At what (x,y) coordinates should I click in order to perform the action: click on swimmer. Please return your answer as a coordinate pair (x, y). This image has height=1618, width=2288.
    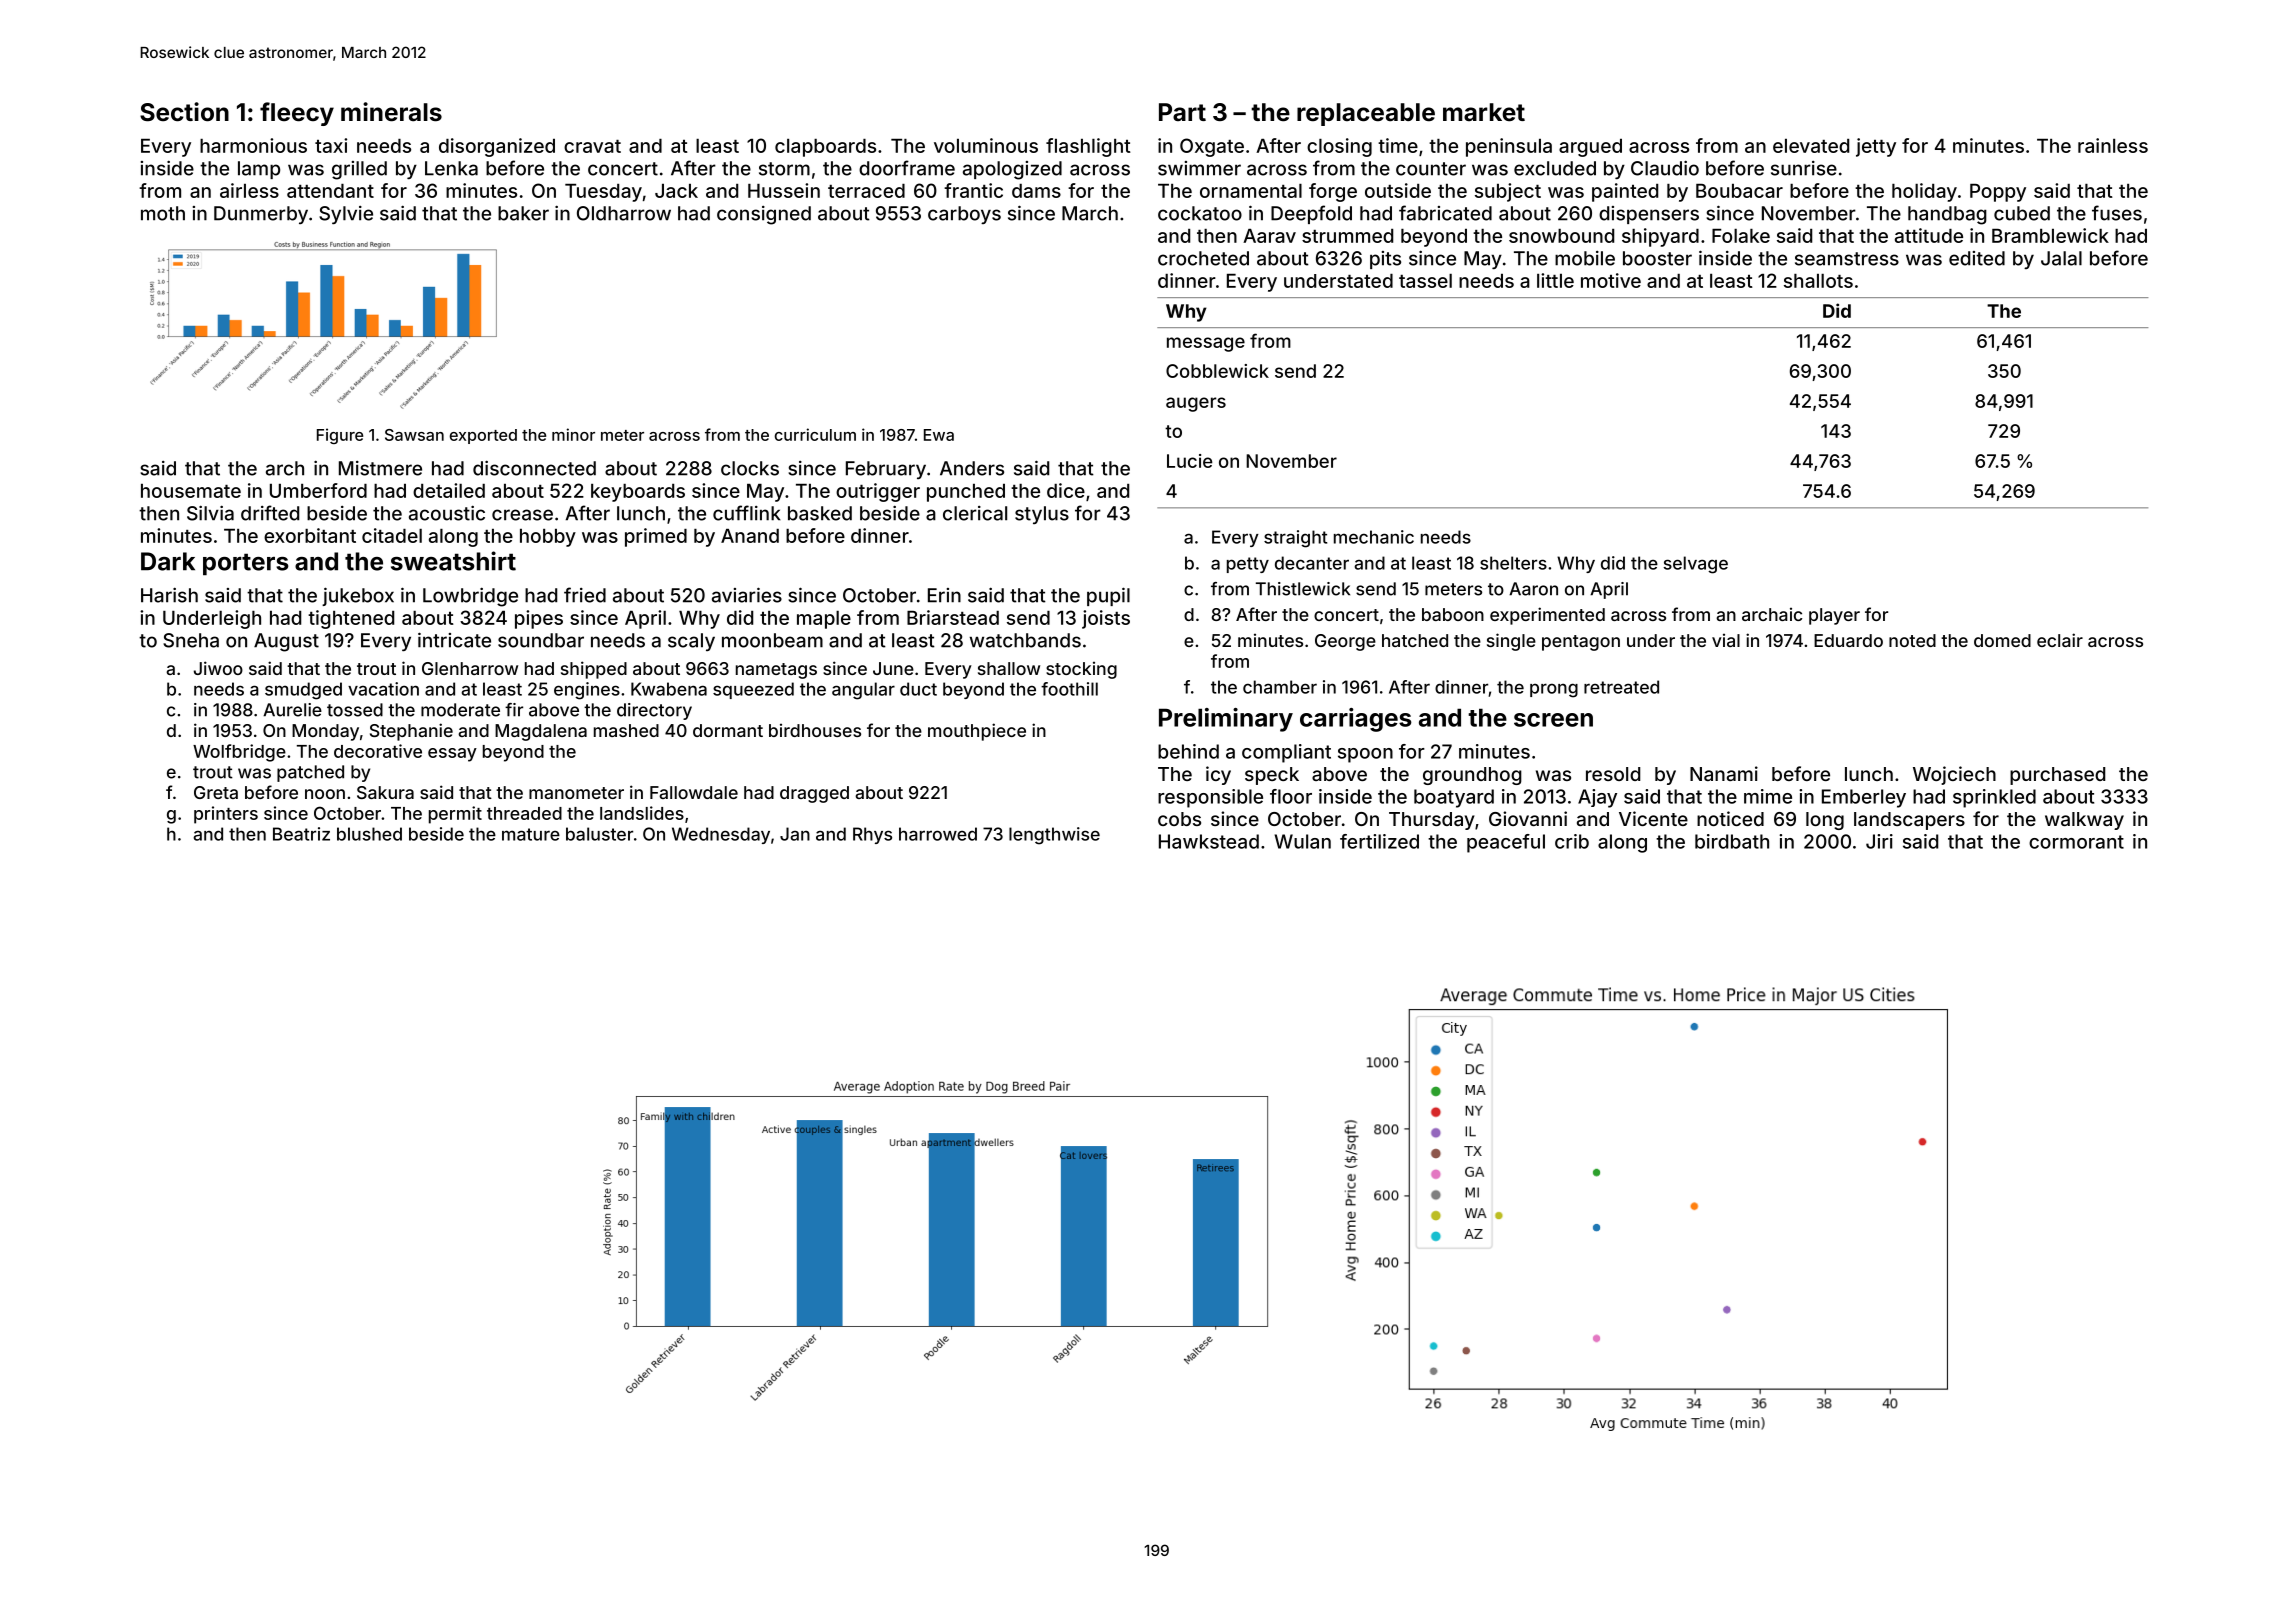
    Looking at the image, I should click on (1199, 168).
